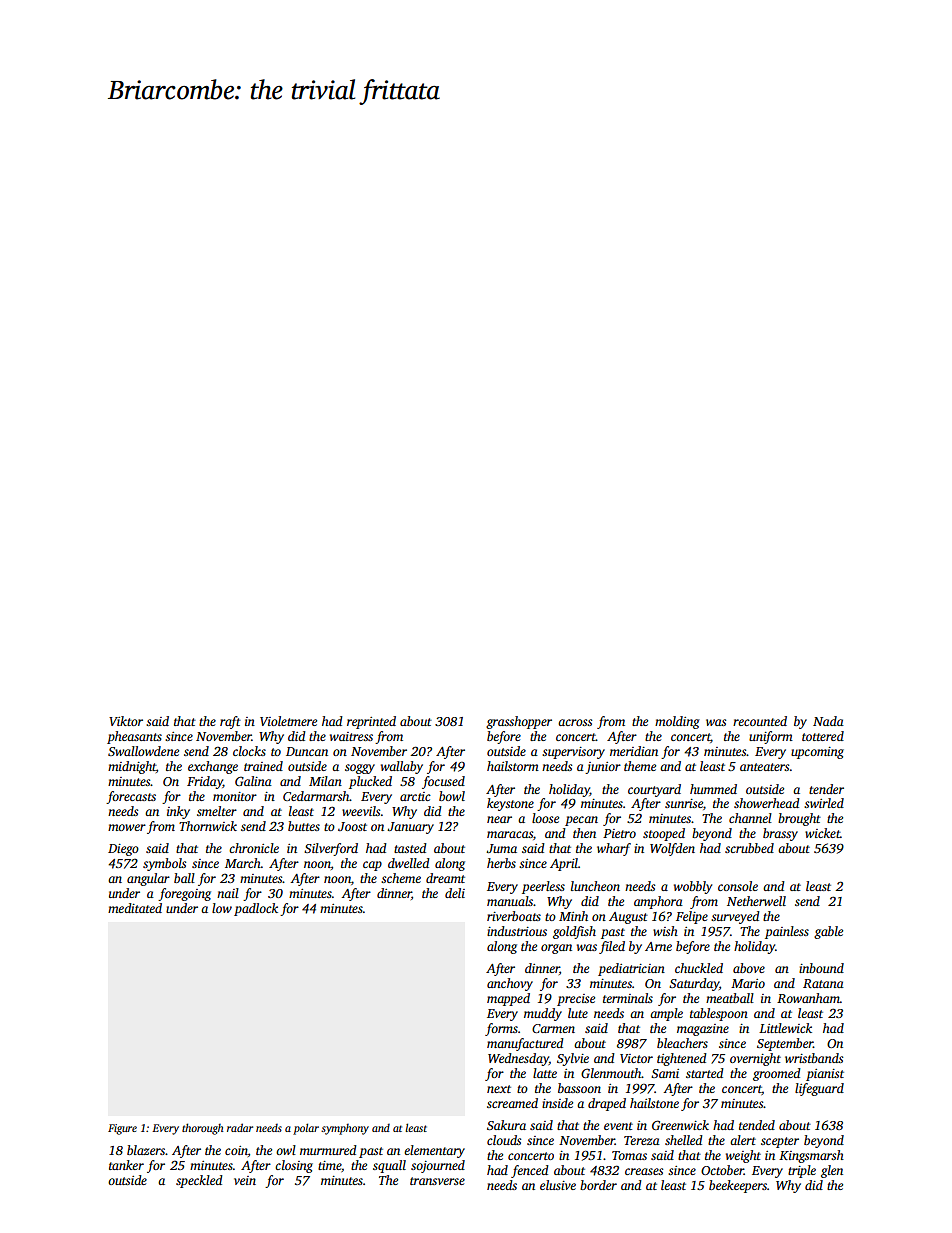 This image has height=1233, width=952. Describe the element at coordinates (132, 767) in the image. I see `midnight` at that location.
